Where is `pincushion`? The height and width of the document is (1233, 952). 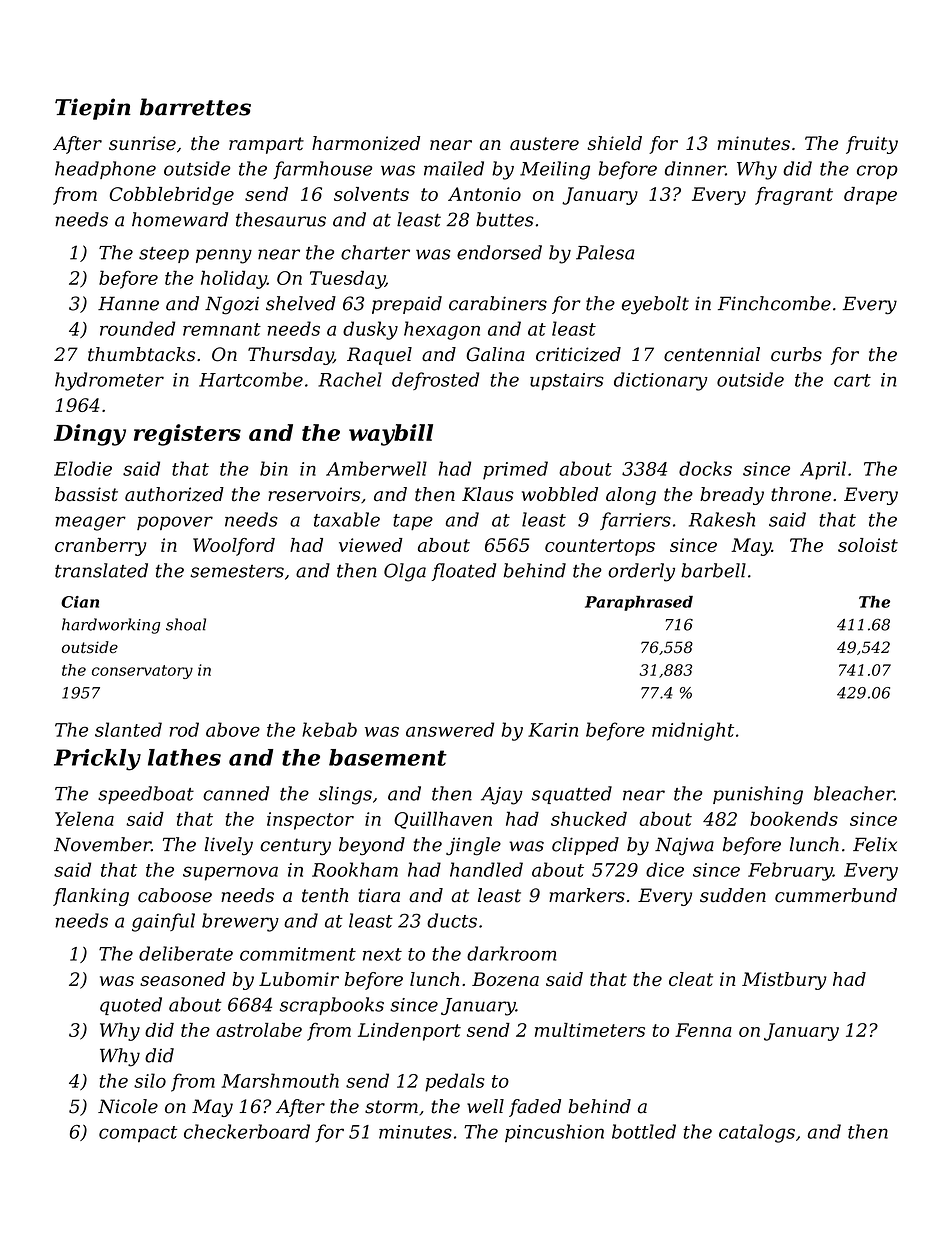
pincushion is located at coordinates (554, 1133).
